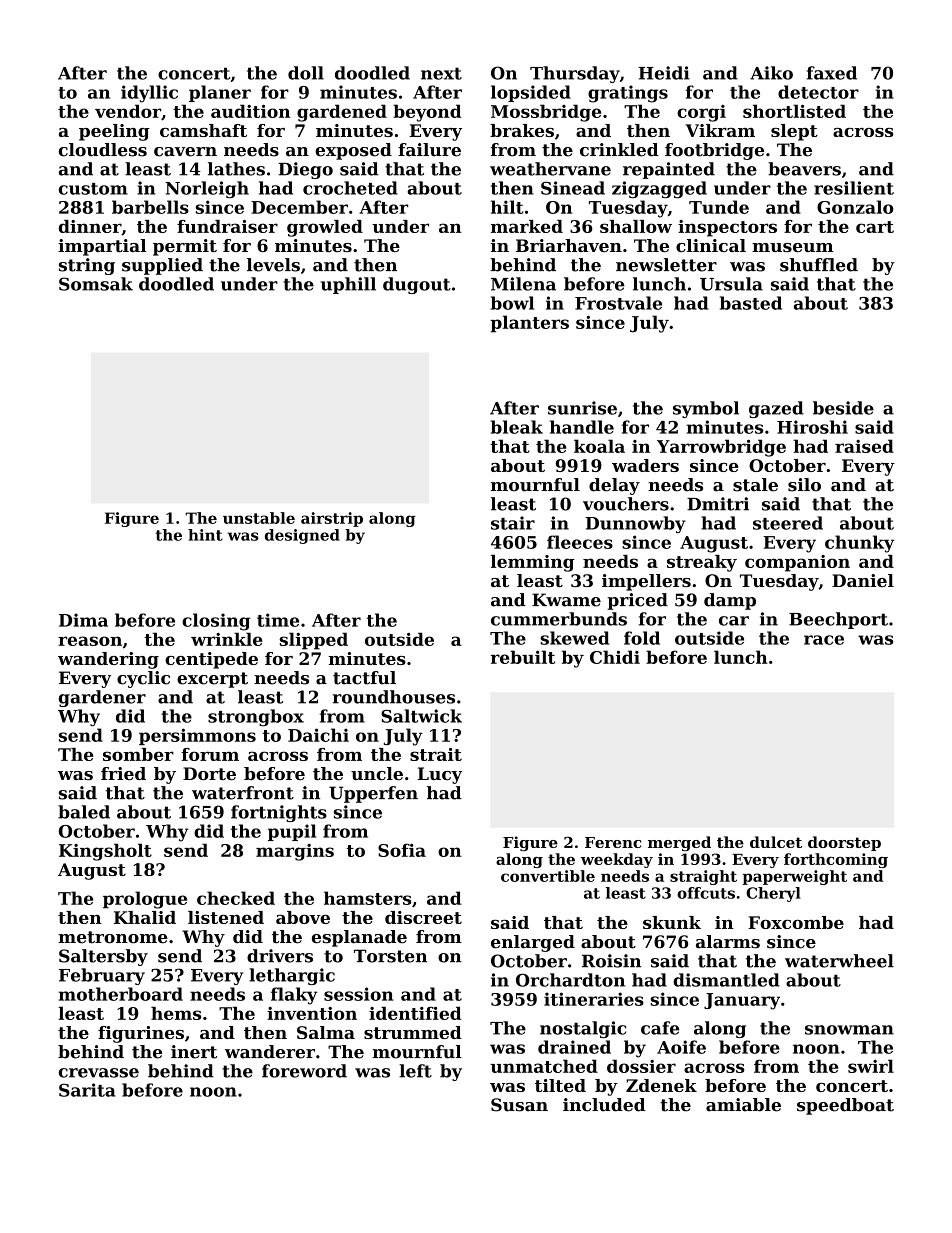 This document has height=1233, width=952. I want to click on planer, so click(220, 93).
